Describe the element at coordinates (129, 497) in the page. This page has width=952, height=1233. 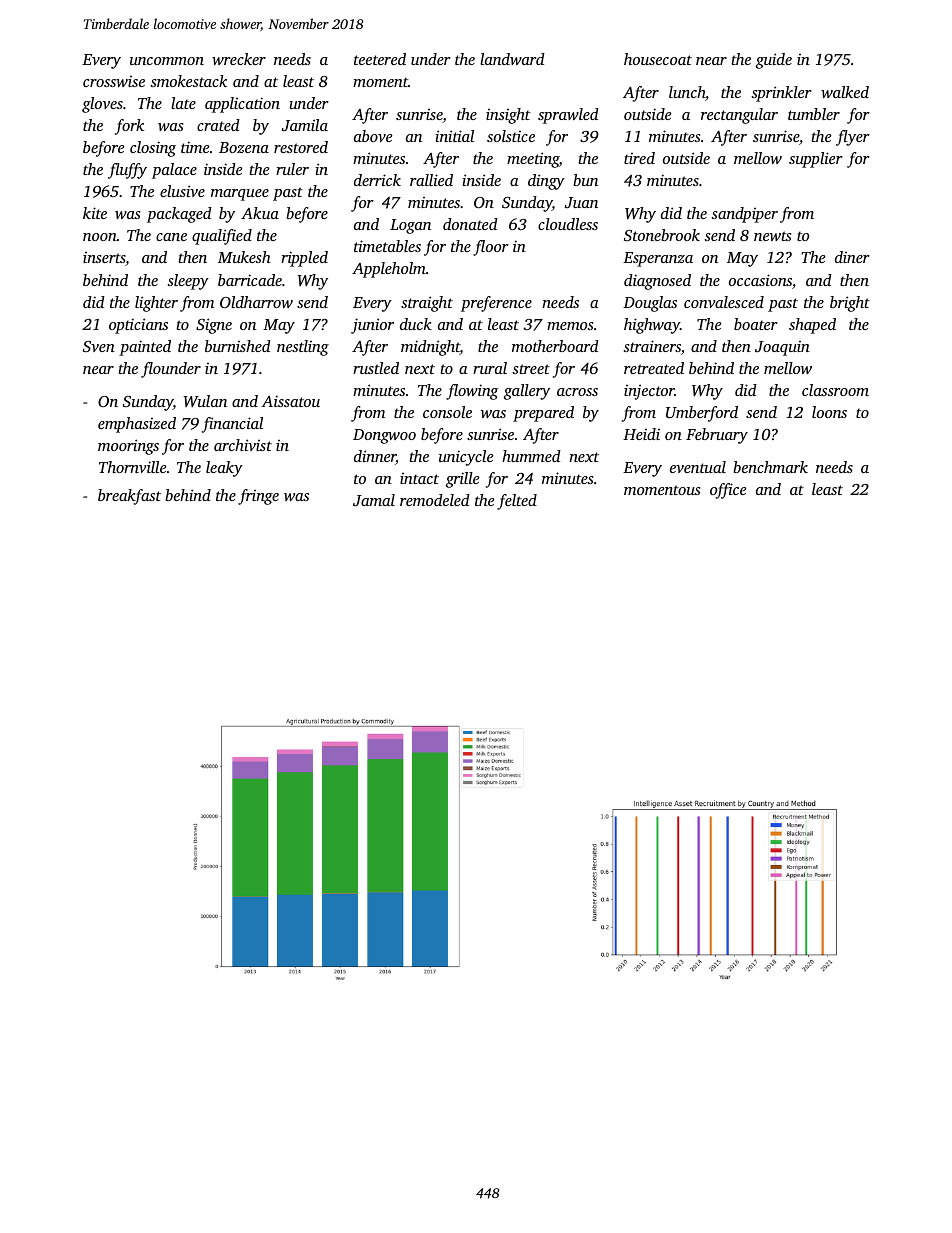
I see `breakfast` at that location.
